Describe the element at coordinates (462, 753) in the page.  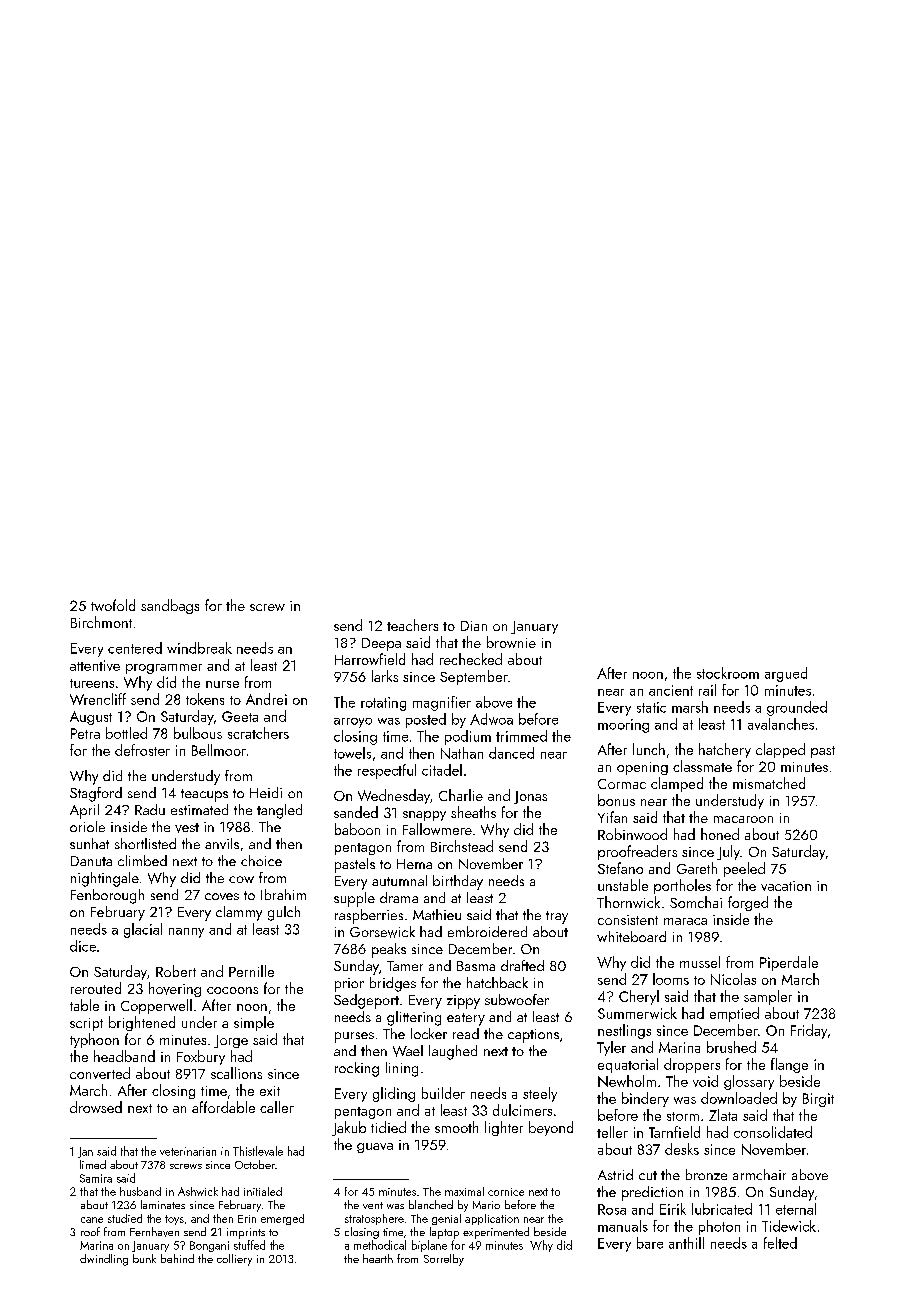
I see `Nathan` at that location.
